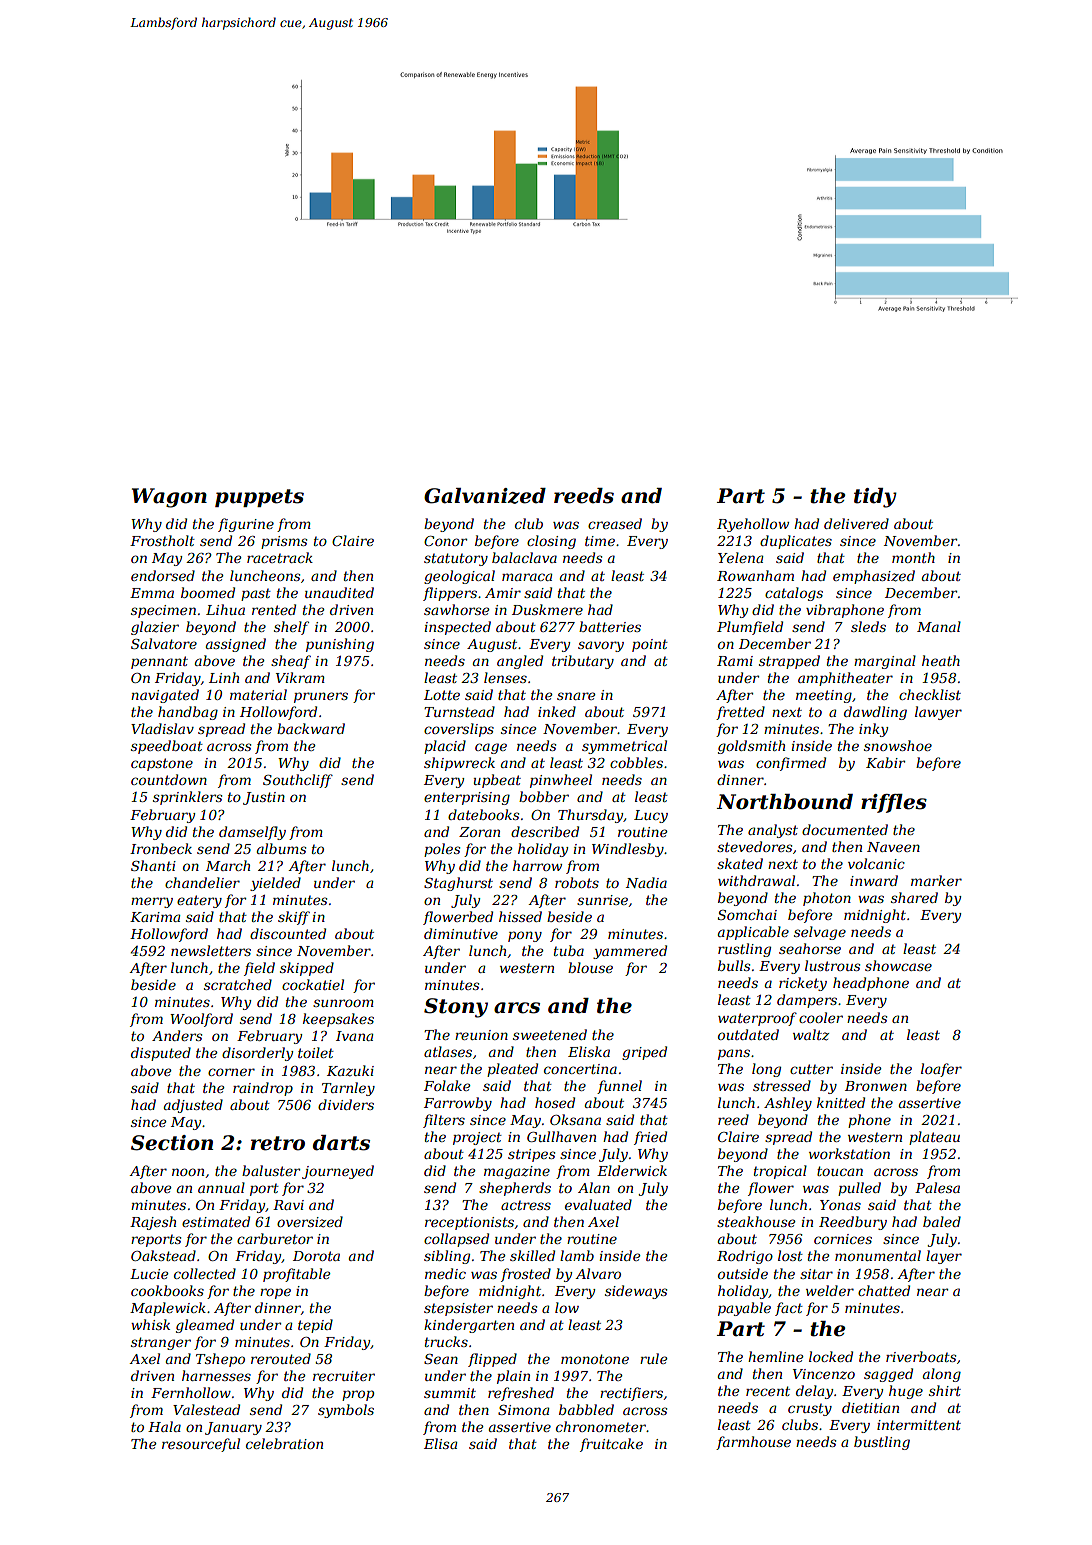 The image size is (1092, 1545). Describe the element at coordinates (768, 1391) in the screenshot. I see `recent` at that location.
